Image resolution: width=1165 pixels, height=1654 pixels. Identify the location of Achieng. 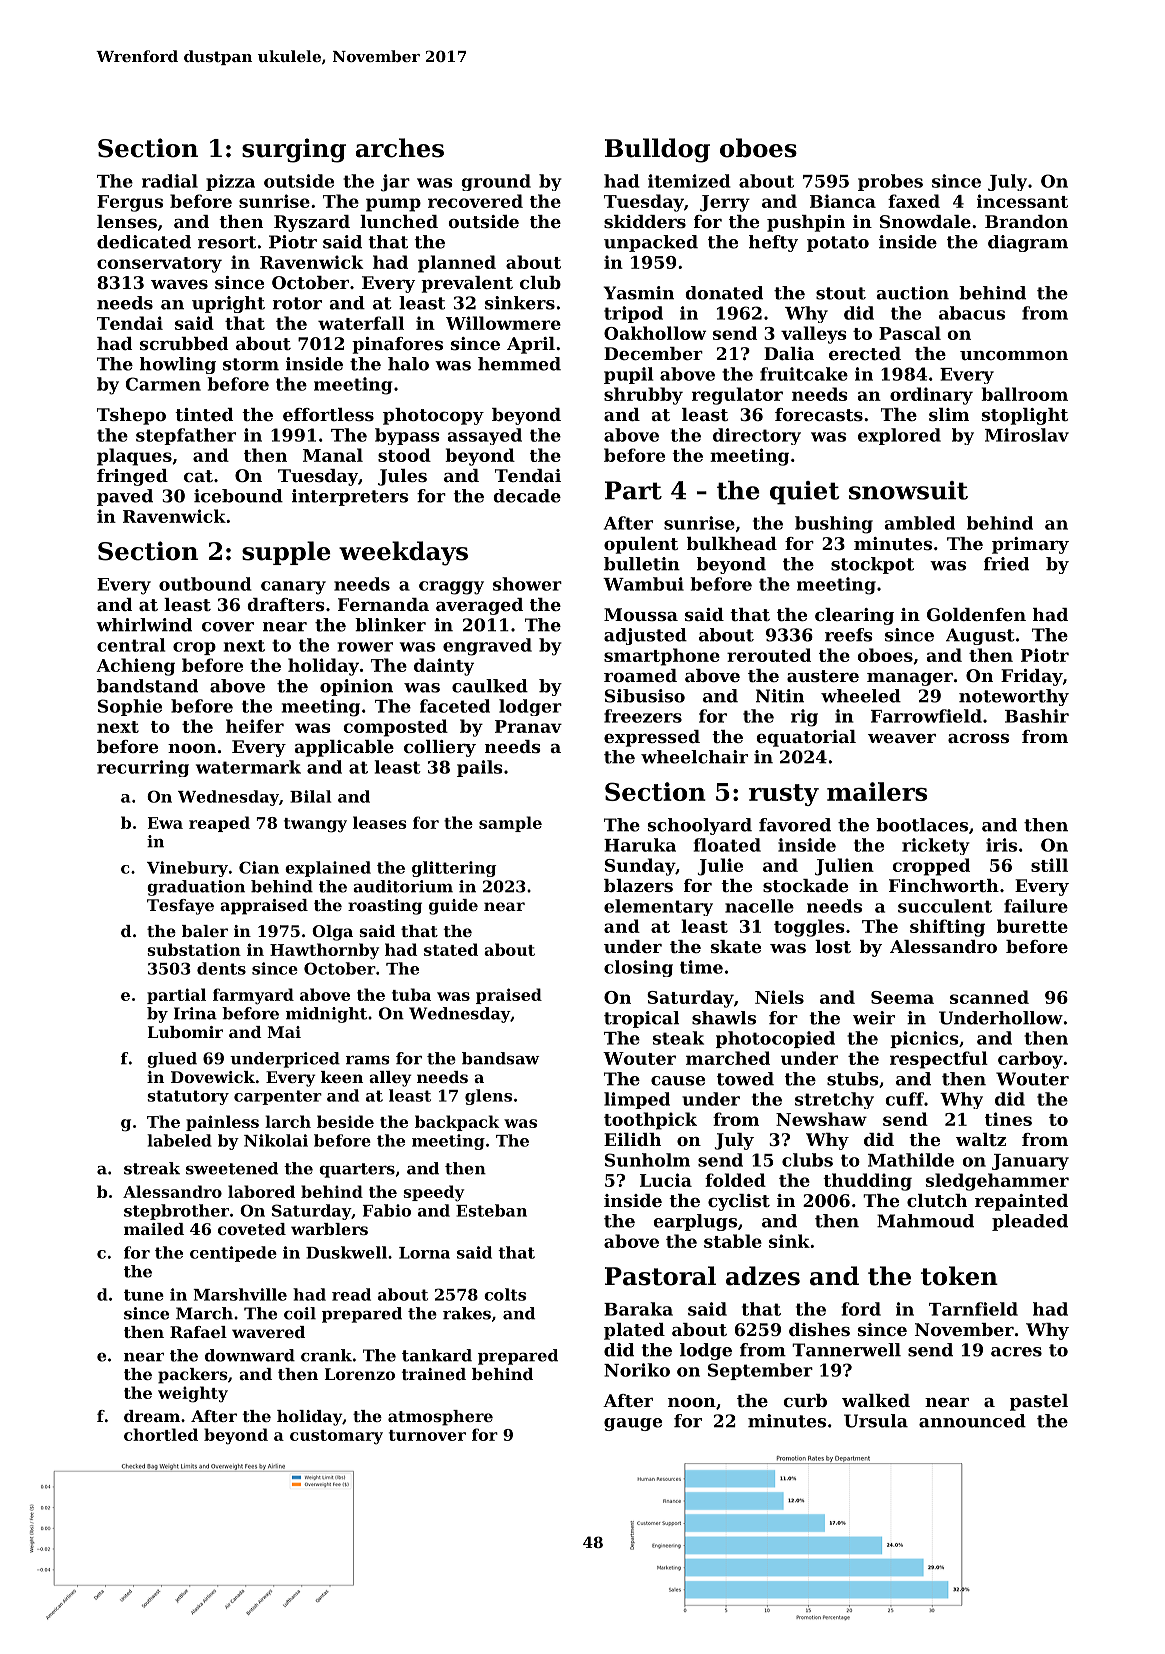
(135, 667).
